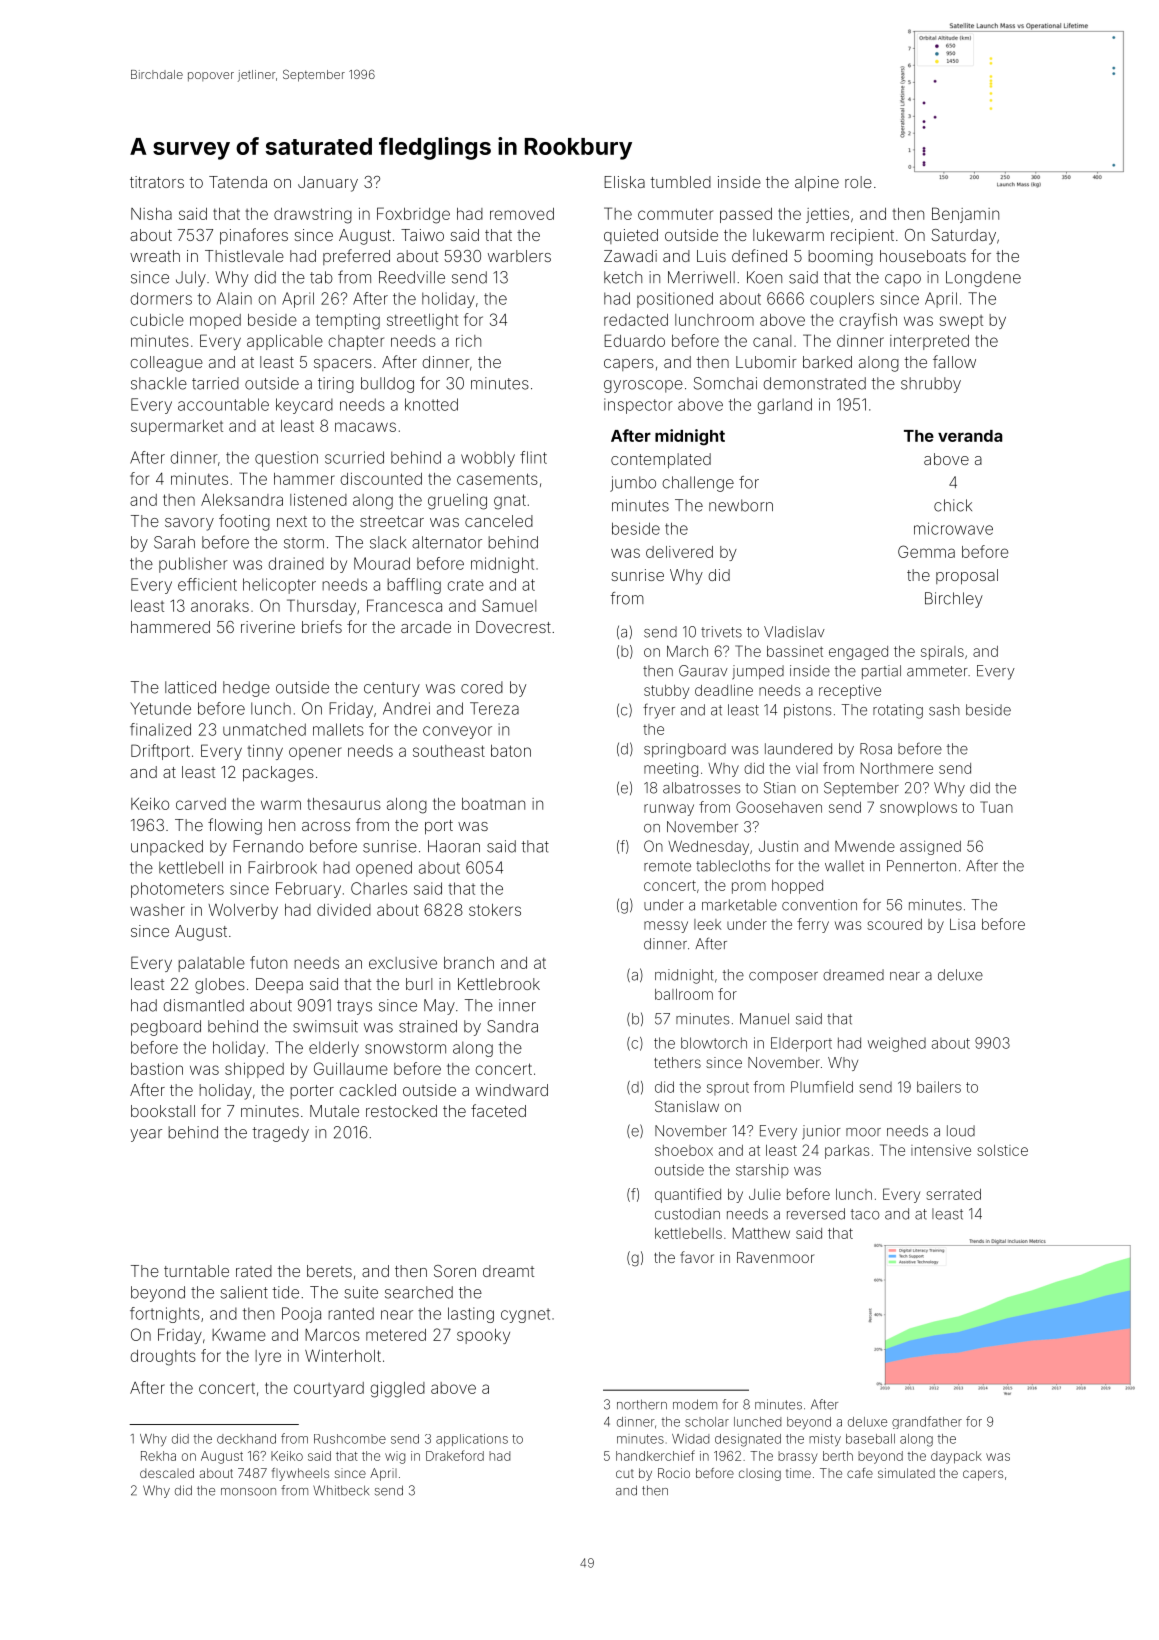 The height and width of the screenshot is (1640, 1159). Describe the element at coordinates (174, 542) in the screenshot. I see `Sarah` at that location.
